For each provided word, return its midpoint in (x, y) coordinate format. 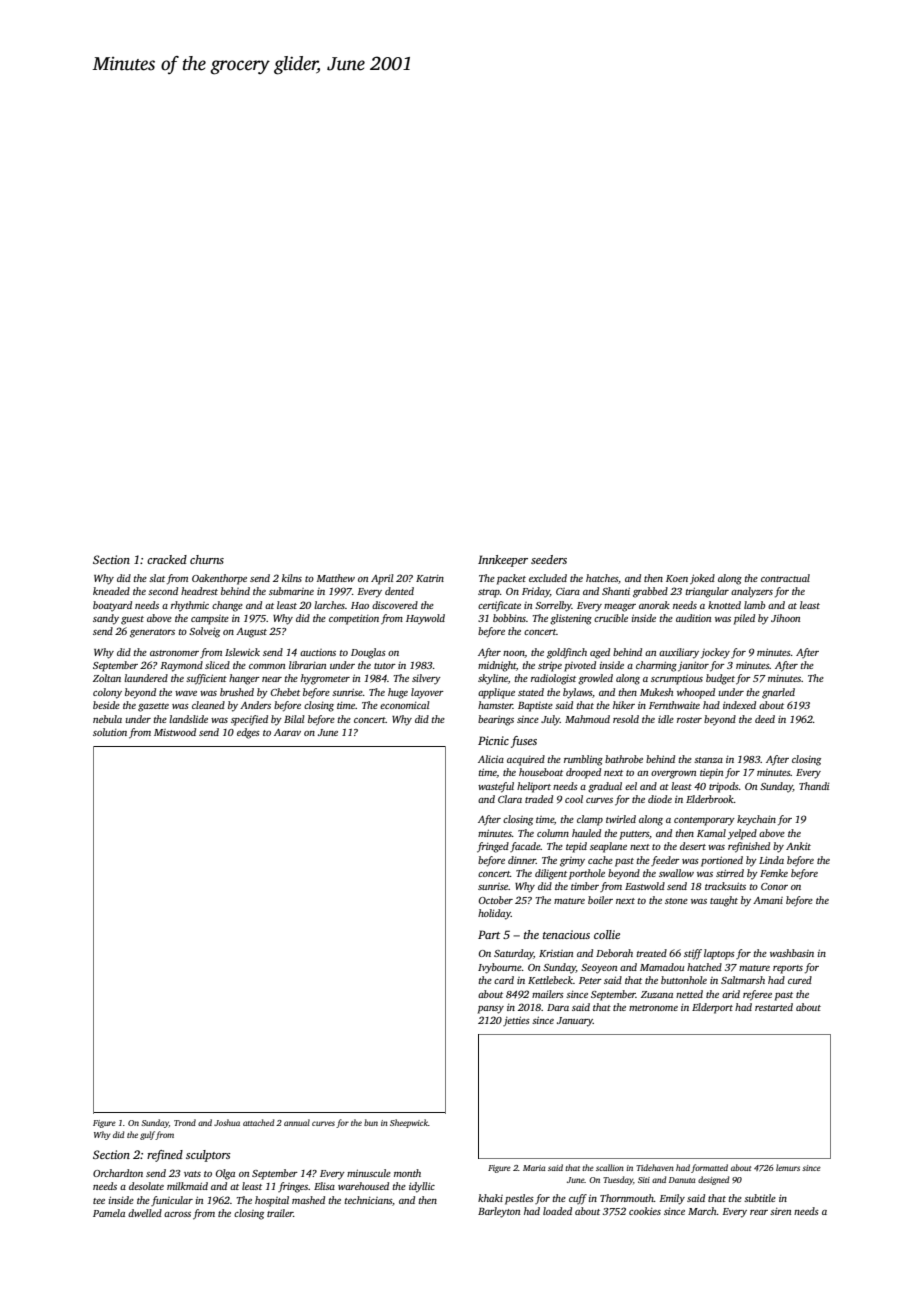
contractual (785, 578)
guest (132, 620)
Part (489, 934)
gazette (153, 707)
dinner (522, 860)
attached (258, 1122)
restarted (774, 1007)
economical (405, 705)
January (575, 1022)
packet (511, 579)
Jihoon (785, 618)
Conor (774, 886)
